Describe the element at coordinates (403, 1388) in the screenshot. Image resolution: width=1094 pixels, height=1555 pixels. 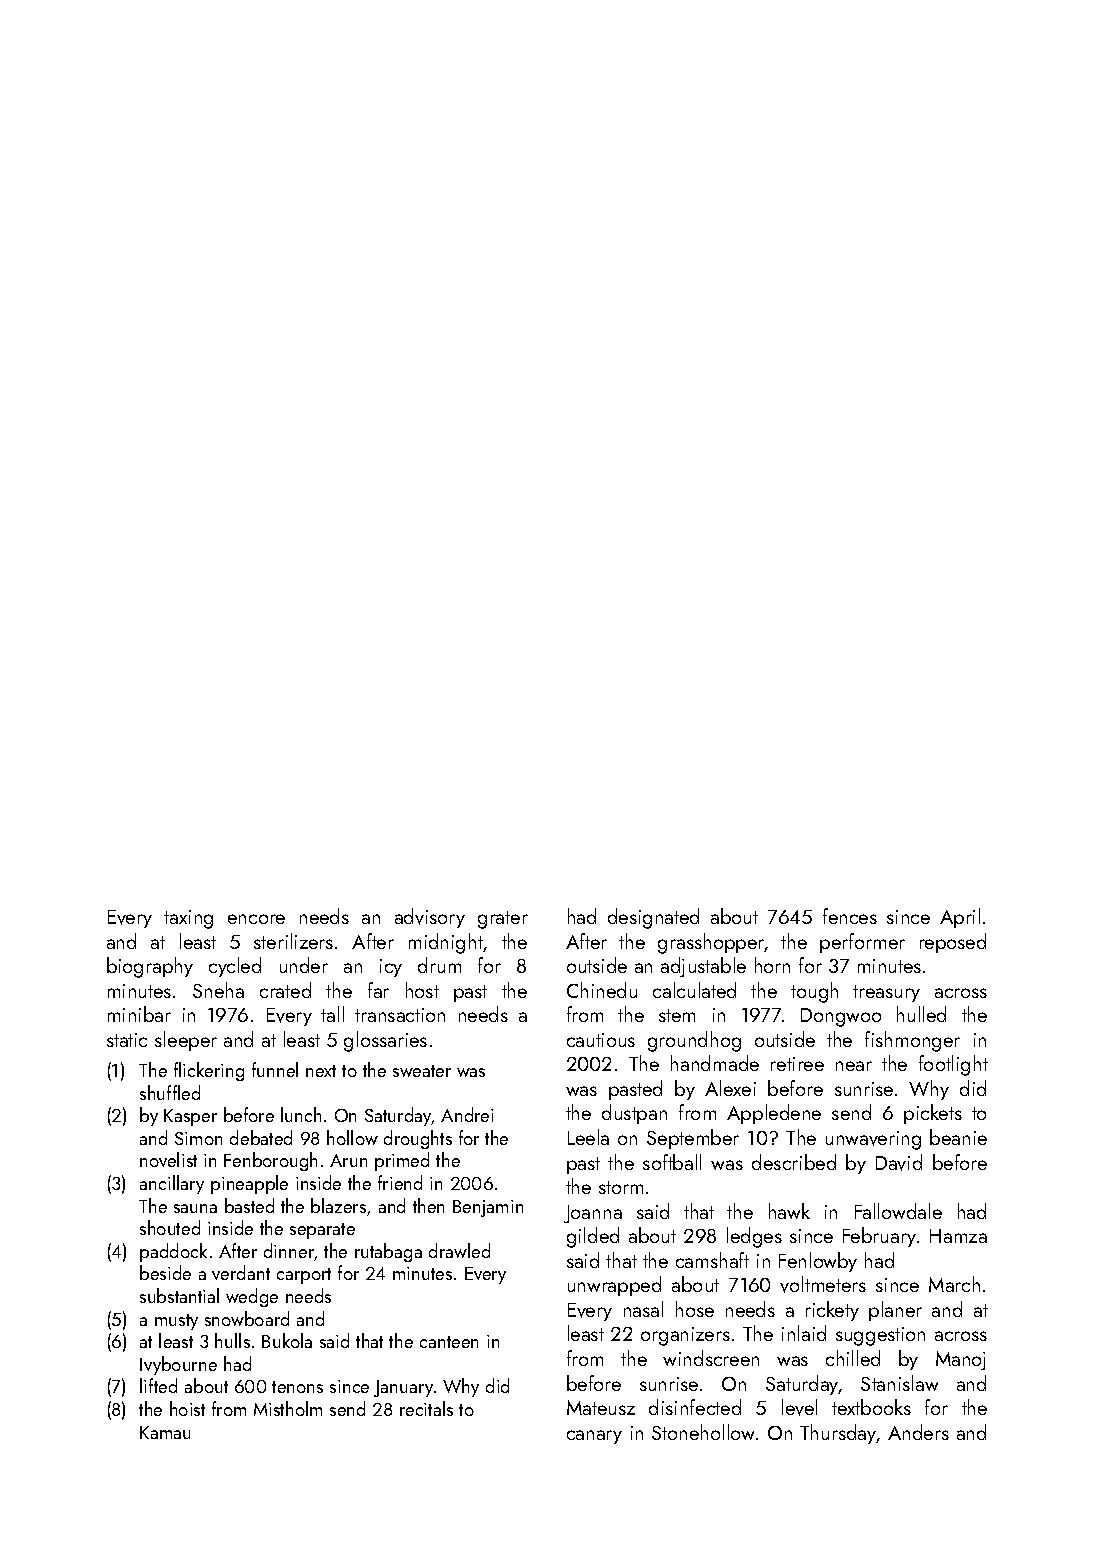
I see `January` at that location.
